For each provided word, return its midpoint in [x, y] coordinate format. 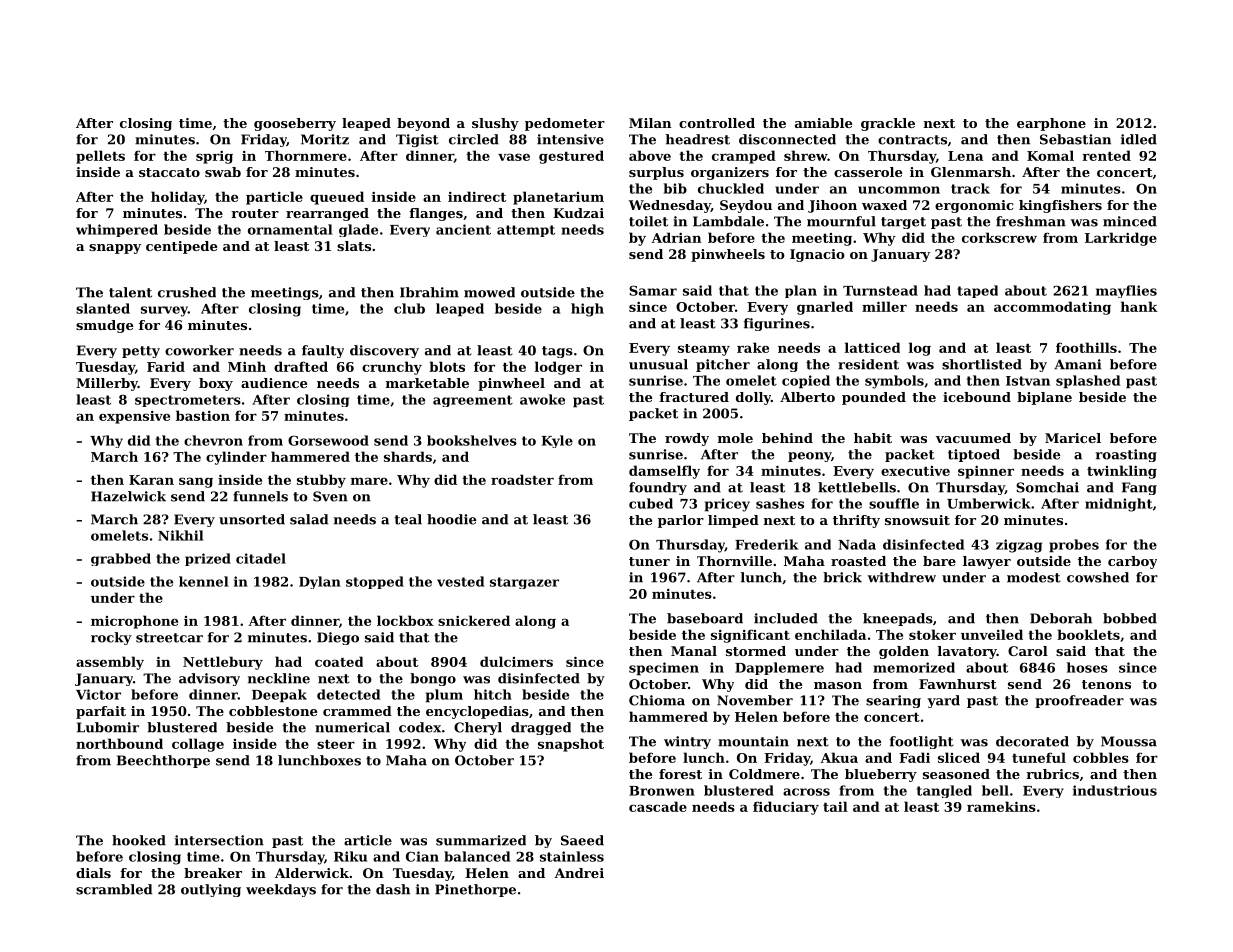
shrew [805, 155]
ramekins [1001, 806]
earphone [1051, 124]
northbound [119, 743]
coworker [199, 350]
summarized [481, 840]
